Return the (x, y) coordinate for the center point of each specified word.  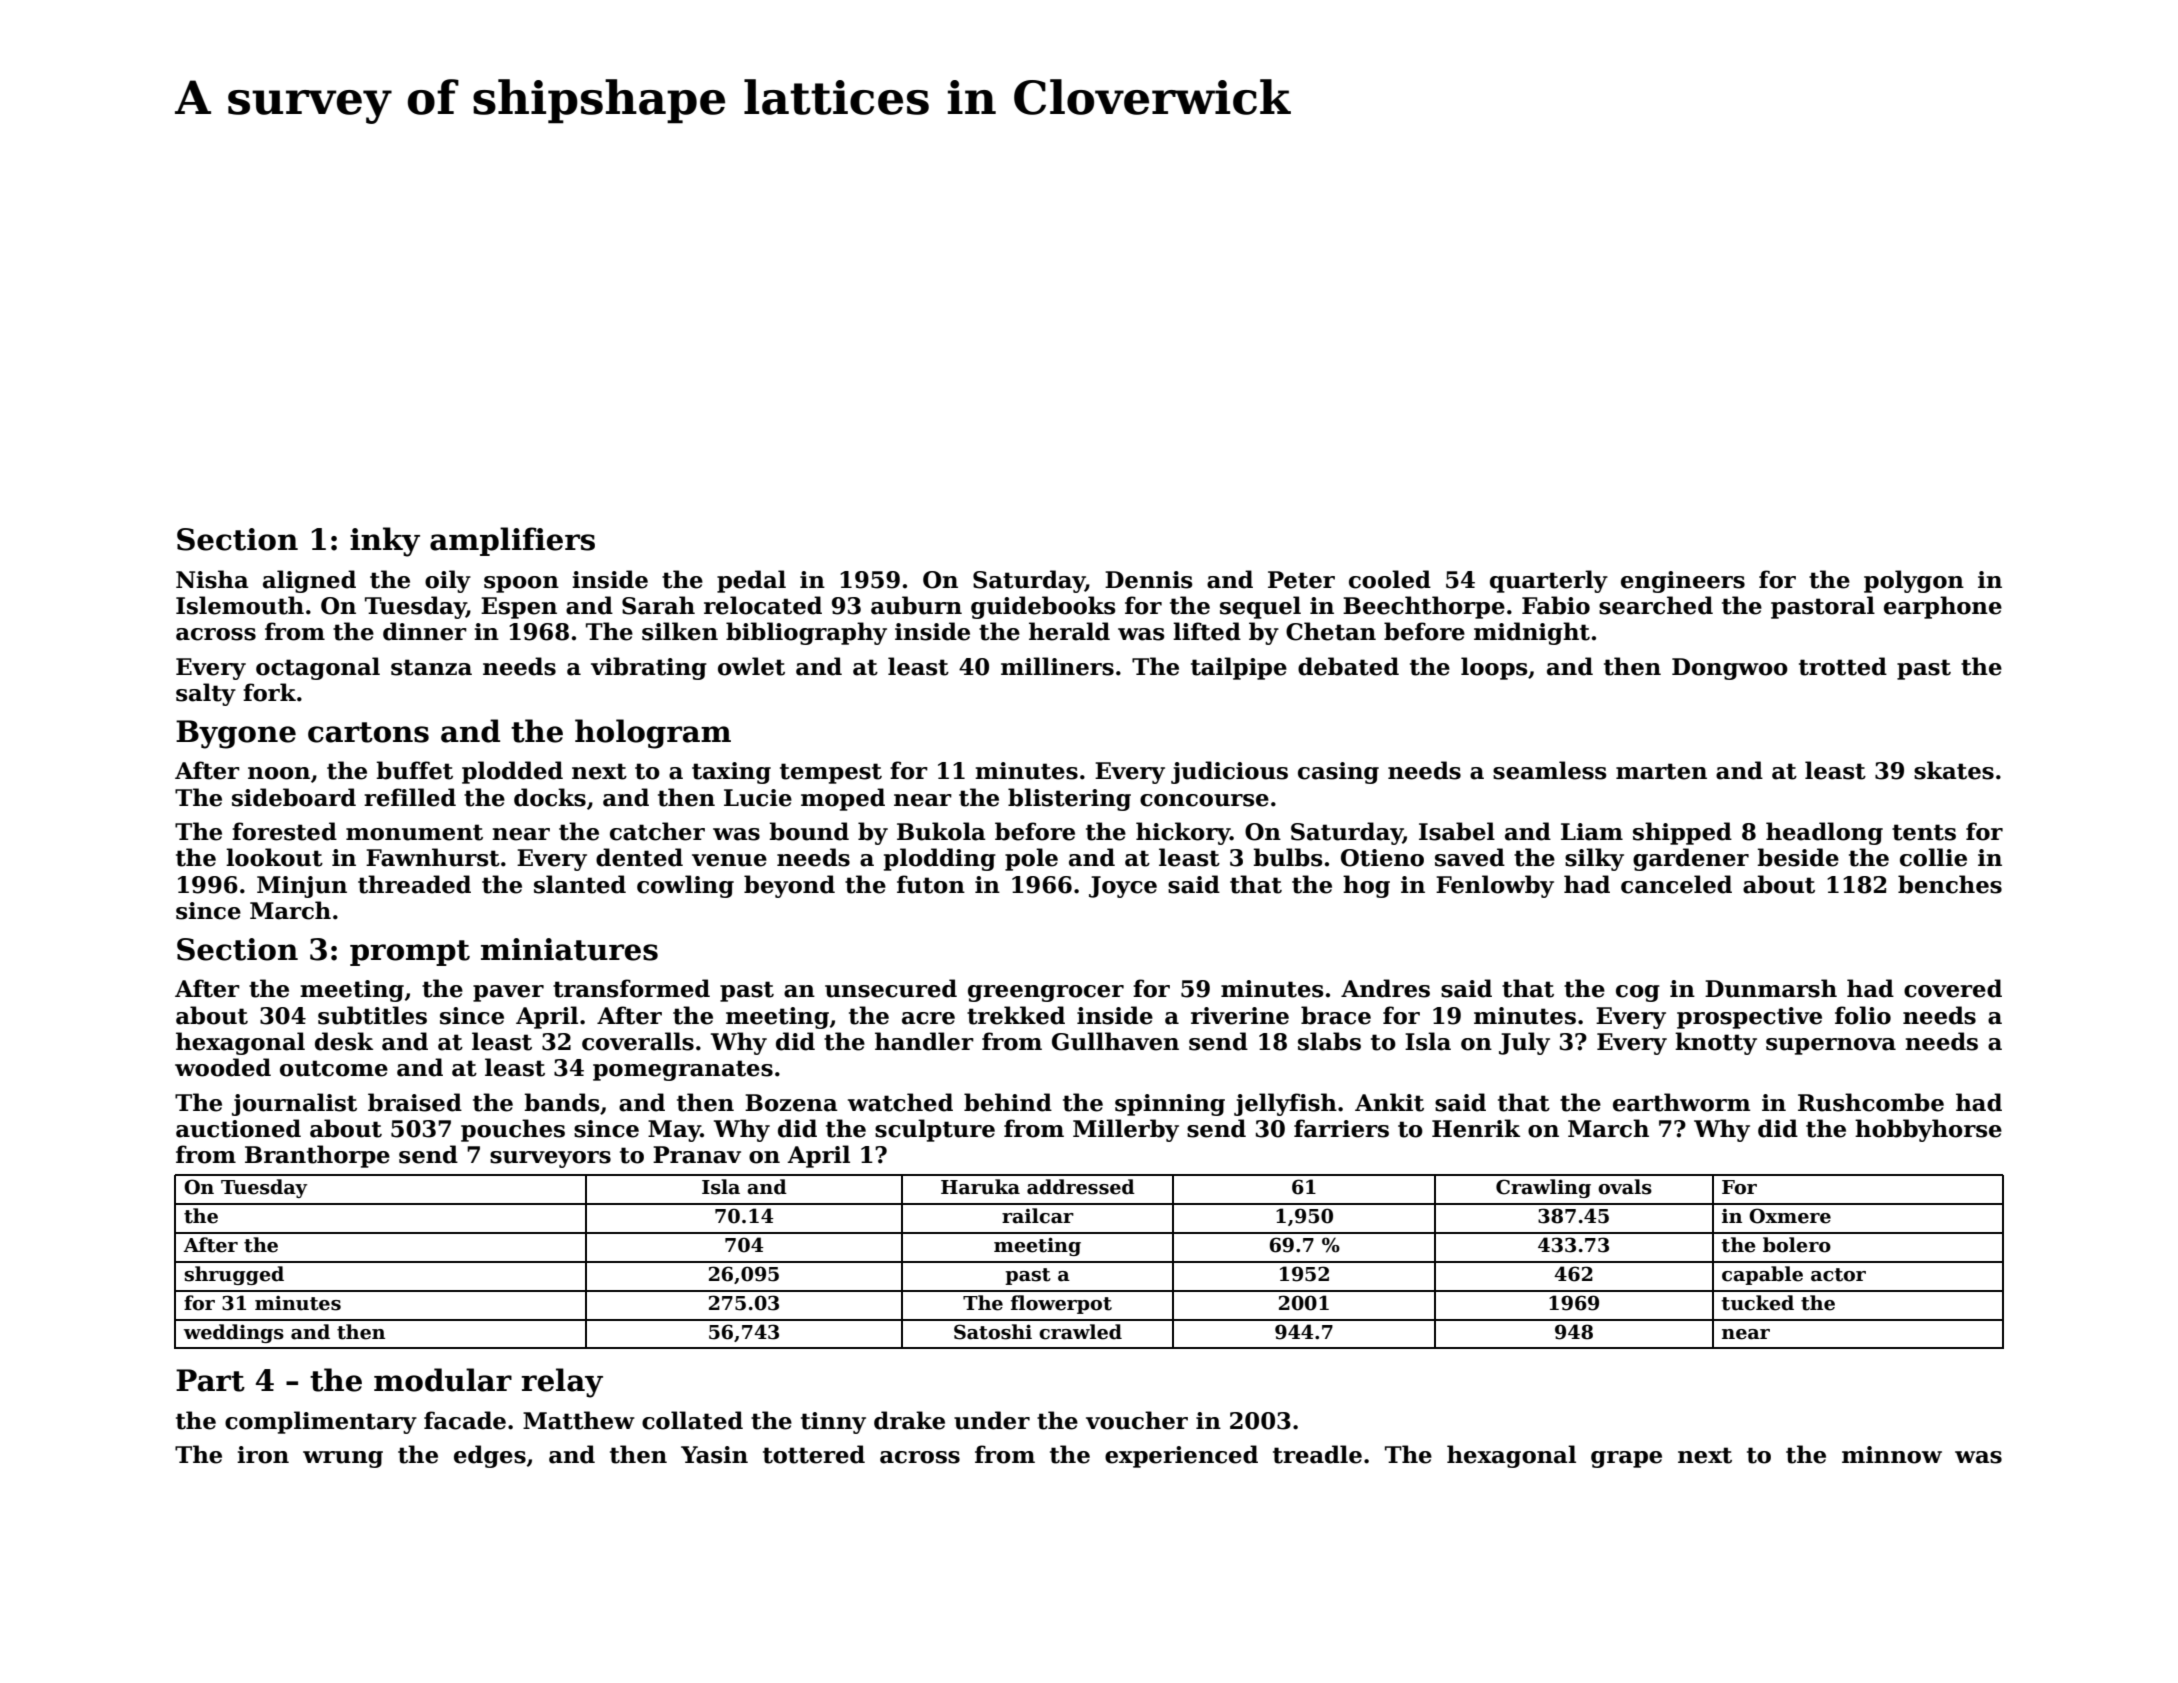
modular (443, 1380)
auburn (916, 605)
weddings (234, 1333)
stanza (431, 667)
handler (924, 1041)
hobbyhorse (1928, 1130)
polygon (1914, 581)
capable (1762, 1275)
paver (508, 993)
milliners (1057, 666)
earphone (1943, 607)
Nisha (212, 579)
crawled (1080, 1332)
